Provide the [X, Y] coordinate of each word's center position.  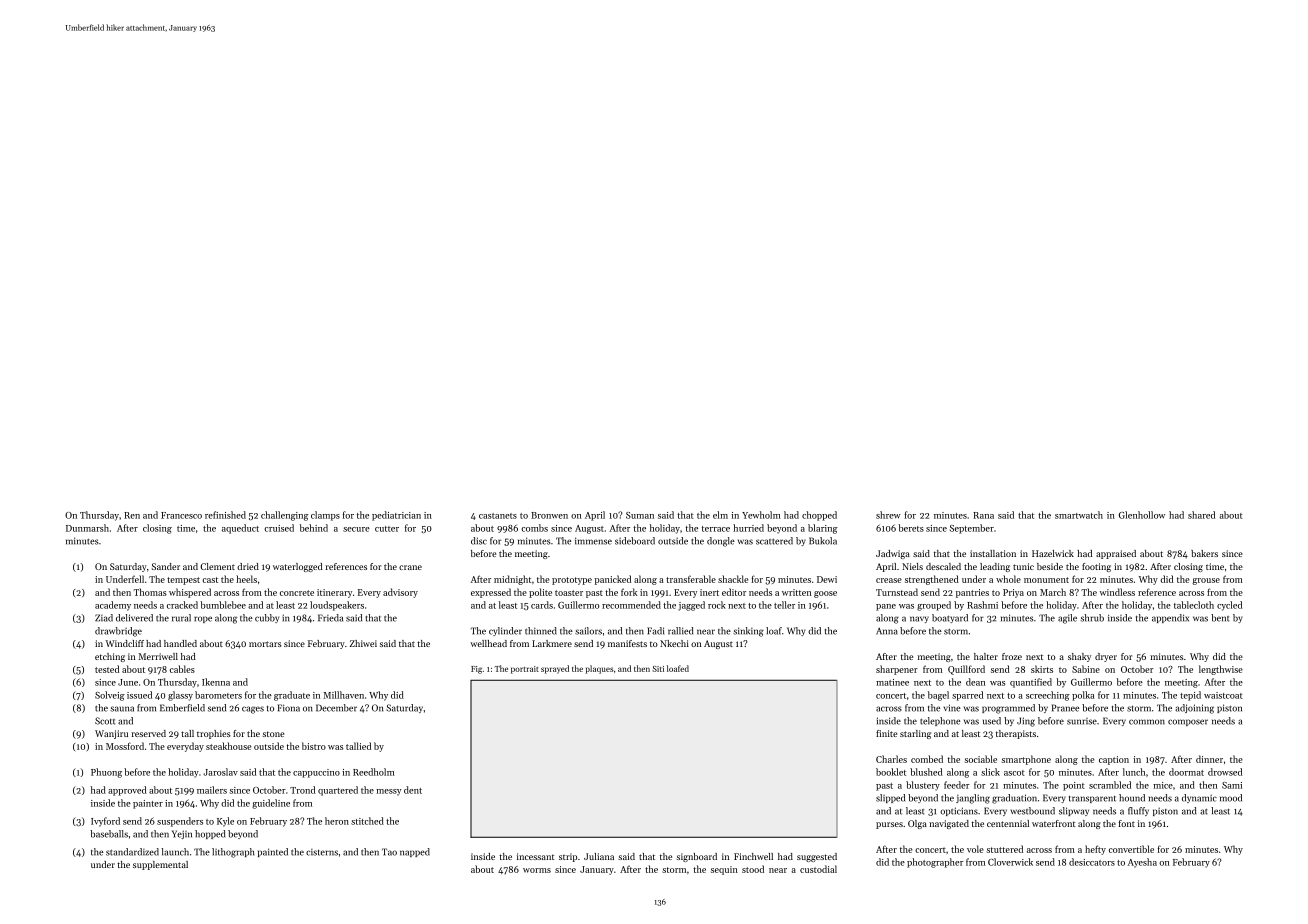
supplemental [160, 865]
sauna [122, 709]
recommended [631, 605]
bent [1220, 618]
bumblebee [223, 605]
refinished [225, 515]
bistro [314, 746]
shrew [888, 515]
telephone [940, 721]
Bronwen [549, 515]
